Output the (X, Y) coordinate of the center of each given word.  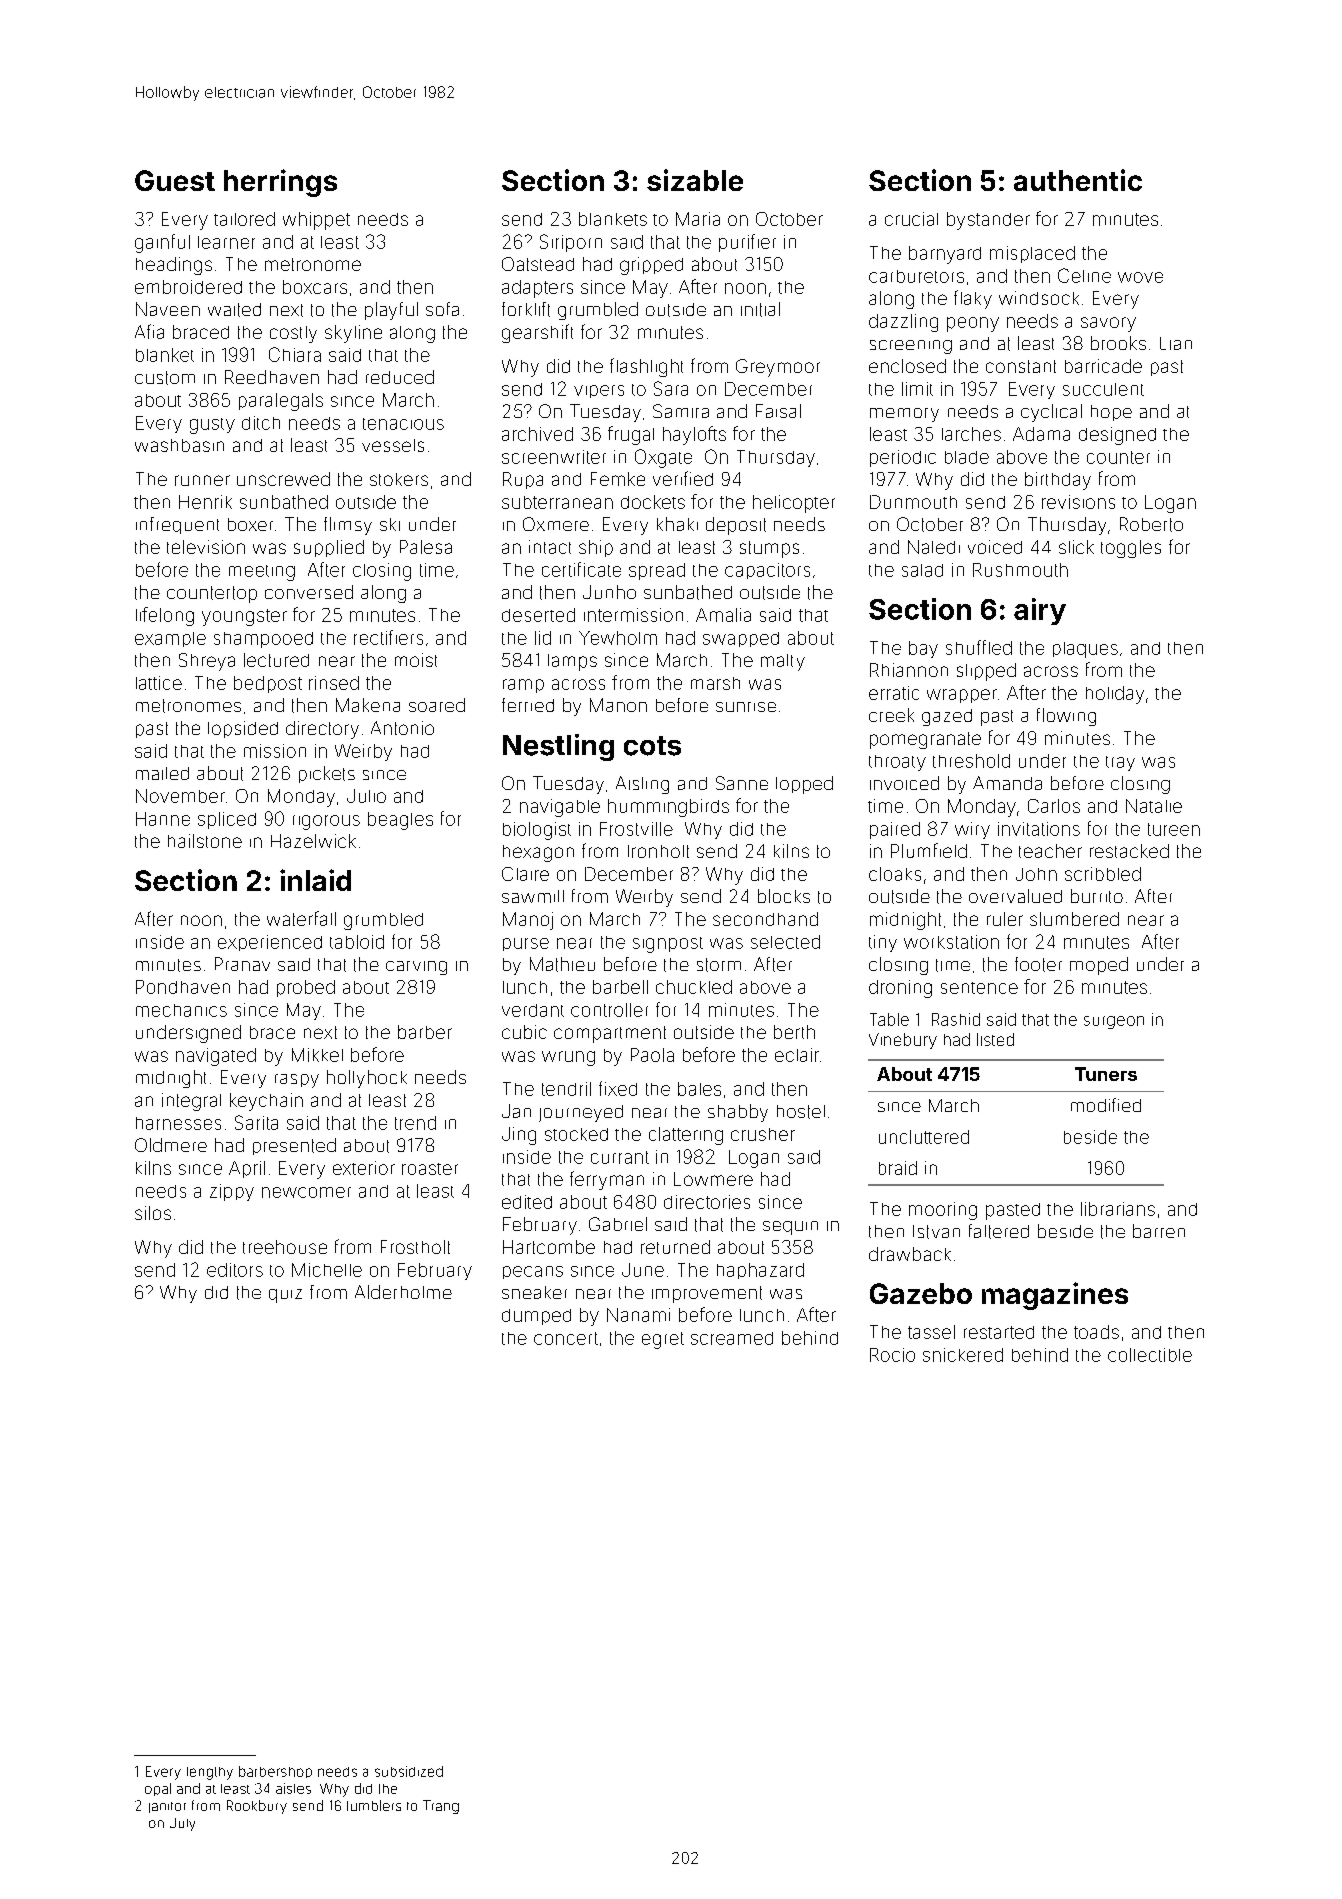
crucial (911, 219)
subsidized (409, 1771)
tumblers (374, 1805)
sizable (695, 180)
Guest (175, 180)
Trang (441, 1807)
